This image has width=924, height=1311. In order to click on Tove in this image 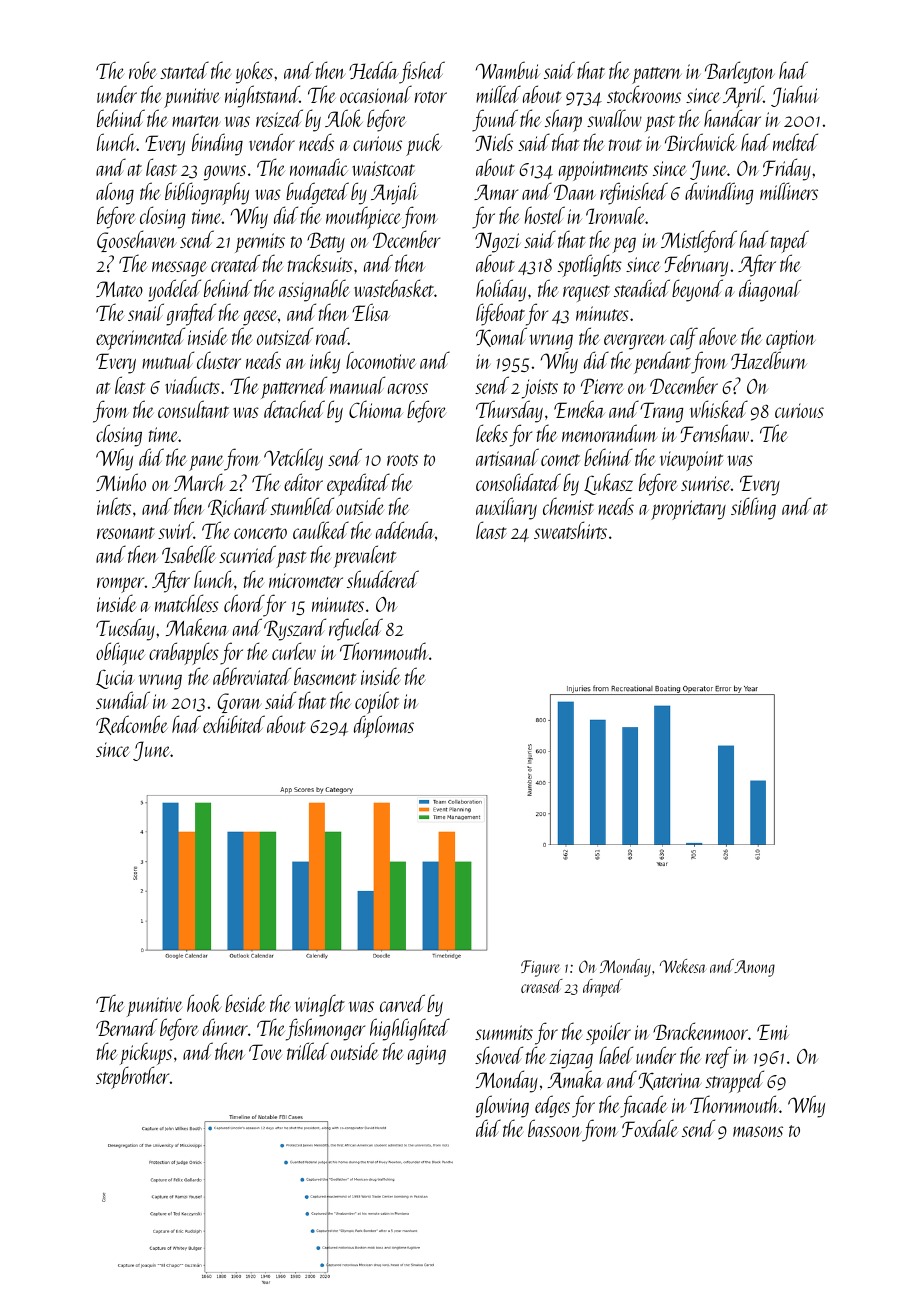, I will do `click(265, 1052)`.
